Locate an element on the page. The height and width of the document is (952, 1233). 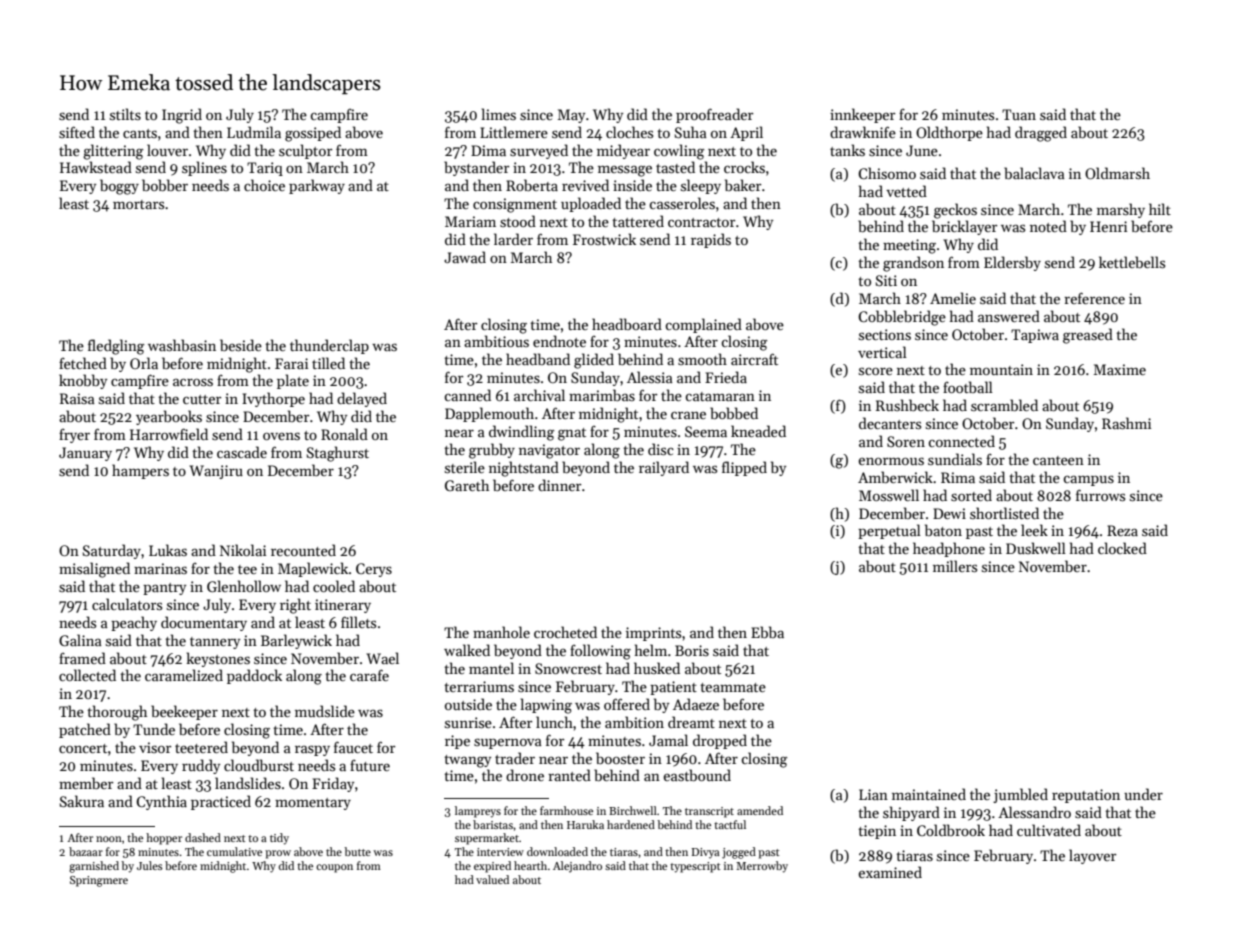
hopper is located at coordinates (164, 839).
